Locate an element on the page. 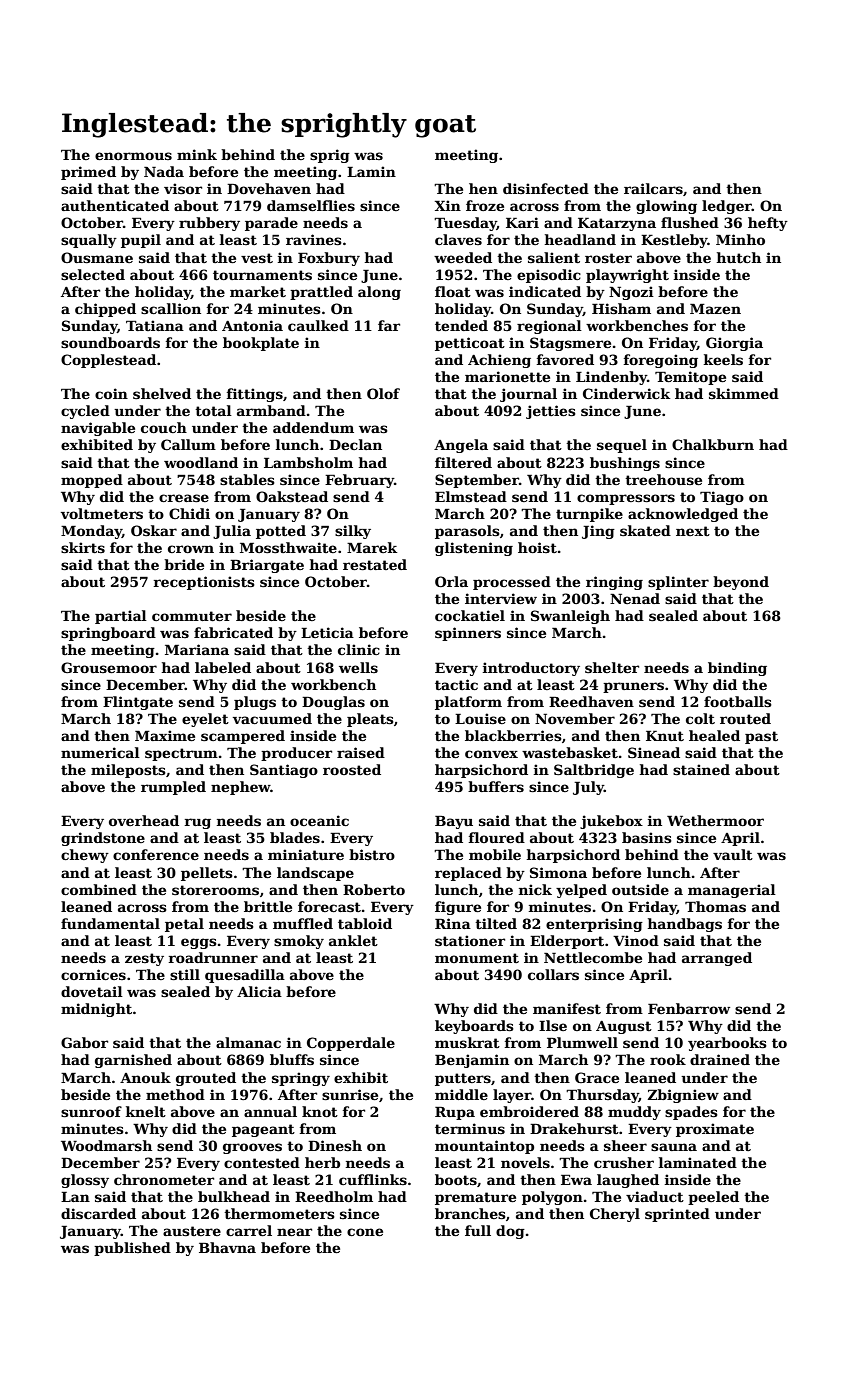 This image has height=1400, width=849. disinfected is located at coordinates (546, 188).
